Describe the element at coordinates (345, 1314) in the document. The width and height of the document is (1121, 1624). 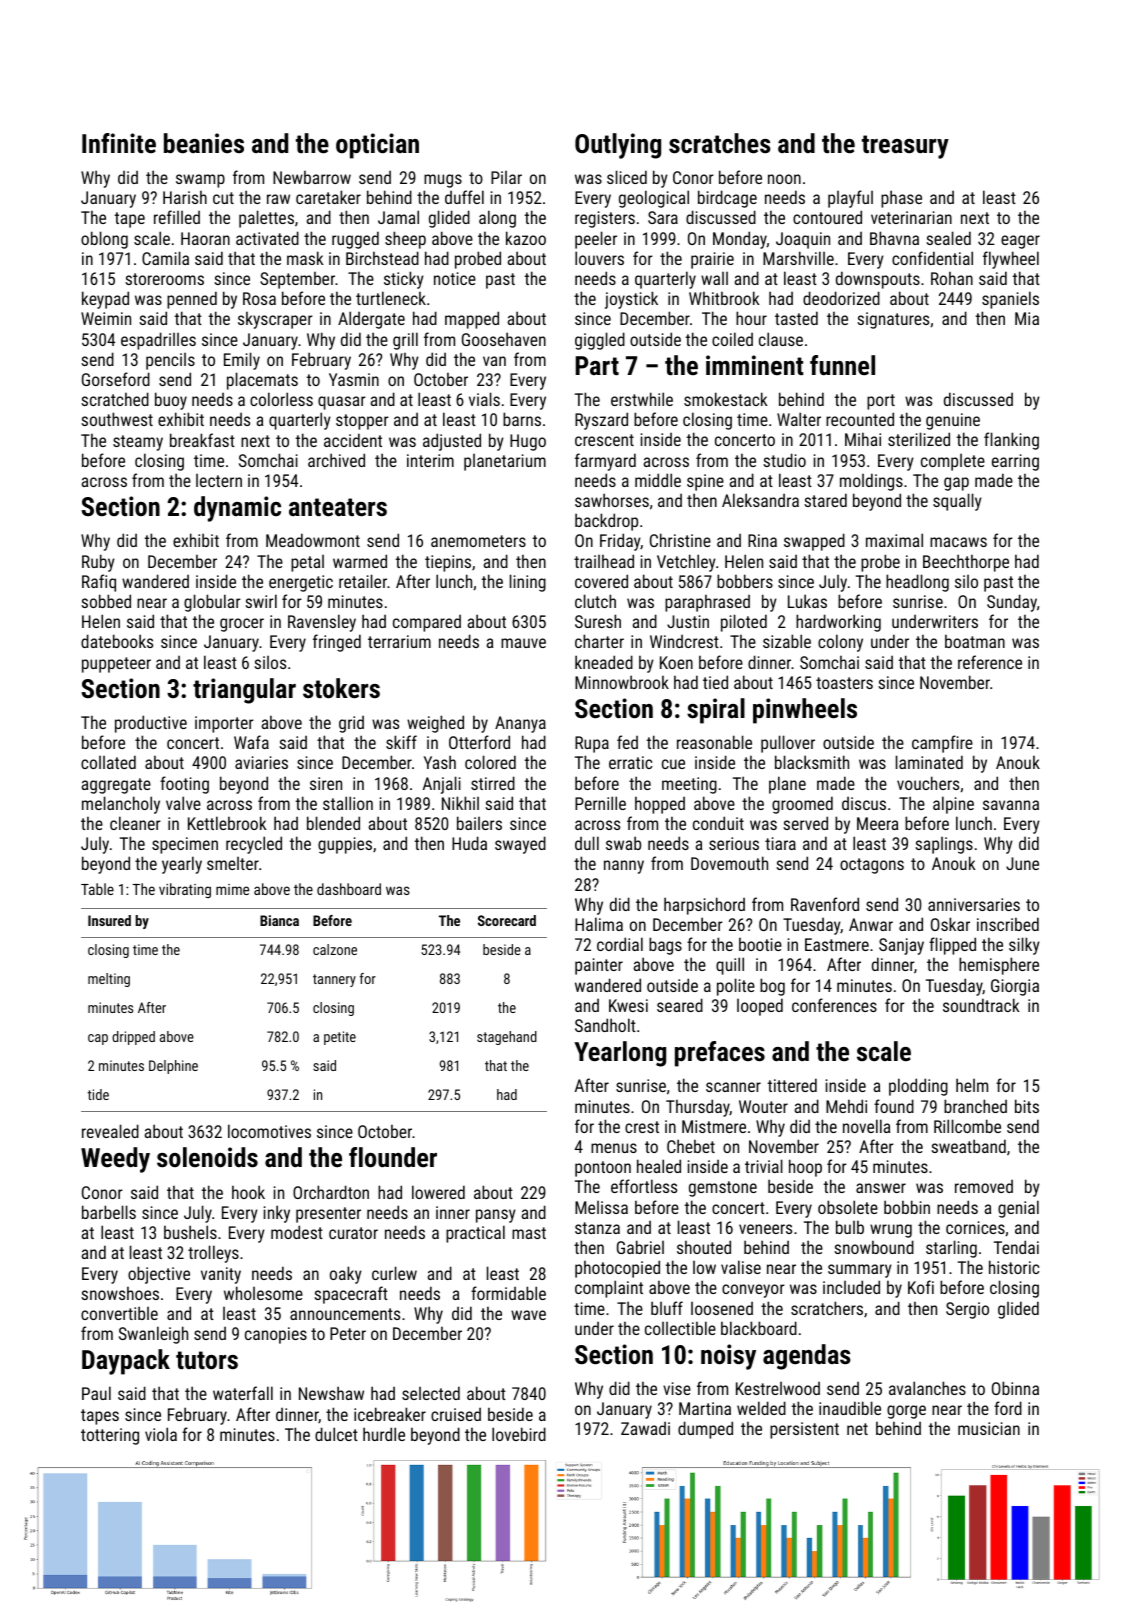
I see `announcements` at that location.
